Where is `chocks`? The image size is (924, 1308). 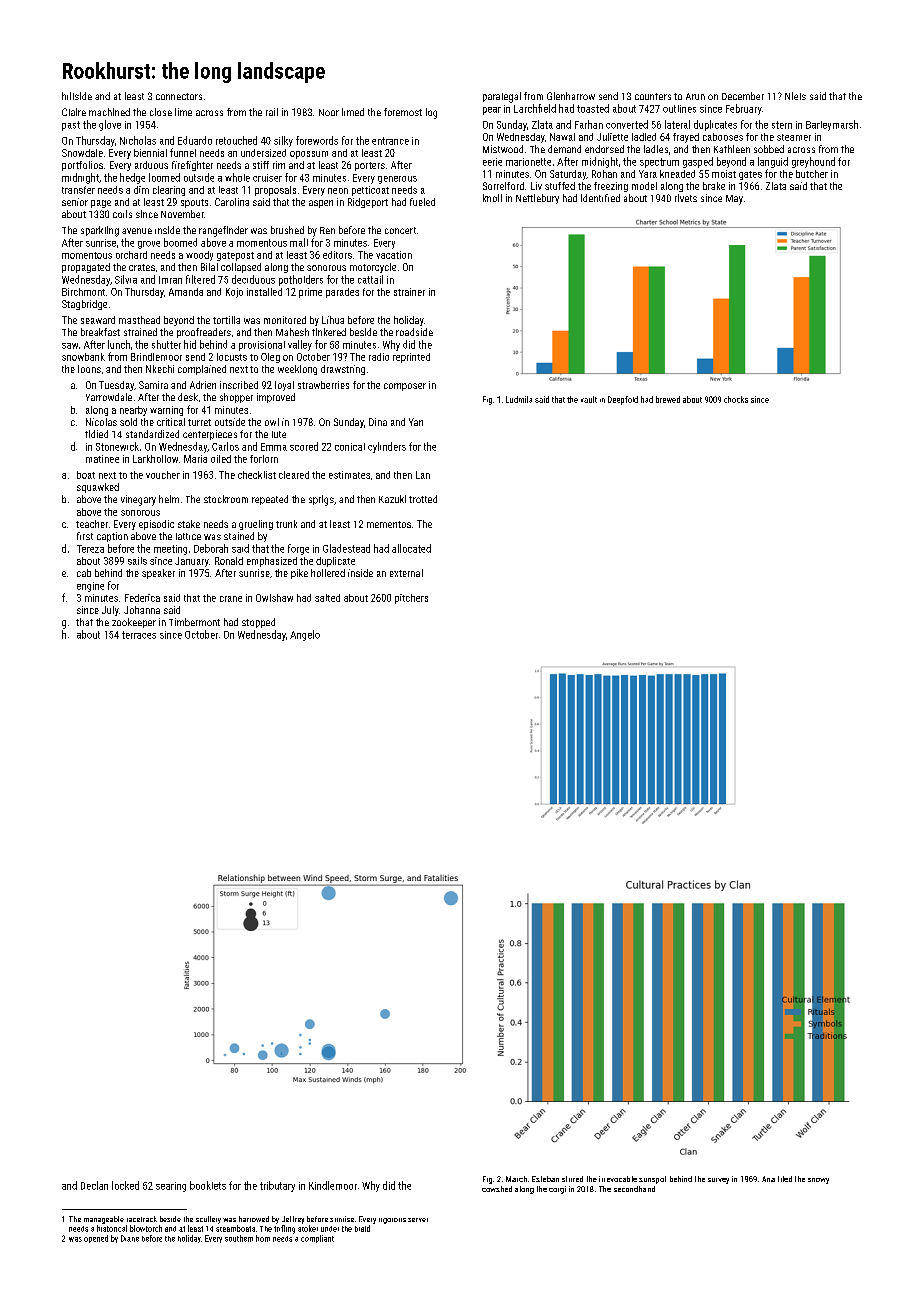 chocks is located at coordinates (736, 399).
